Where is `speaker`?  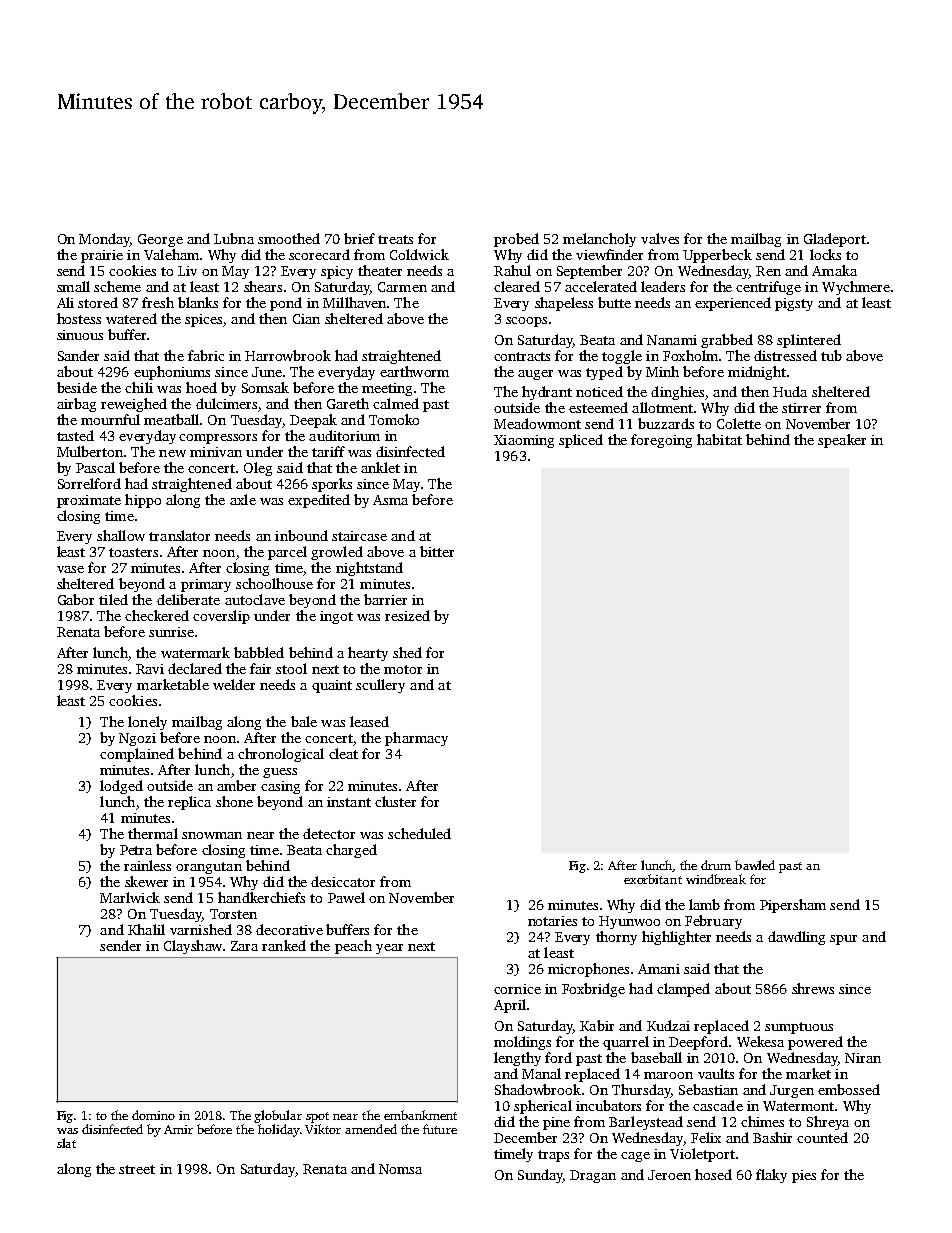 speaker is located at coordinates (842, 441).
